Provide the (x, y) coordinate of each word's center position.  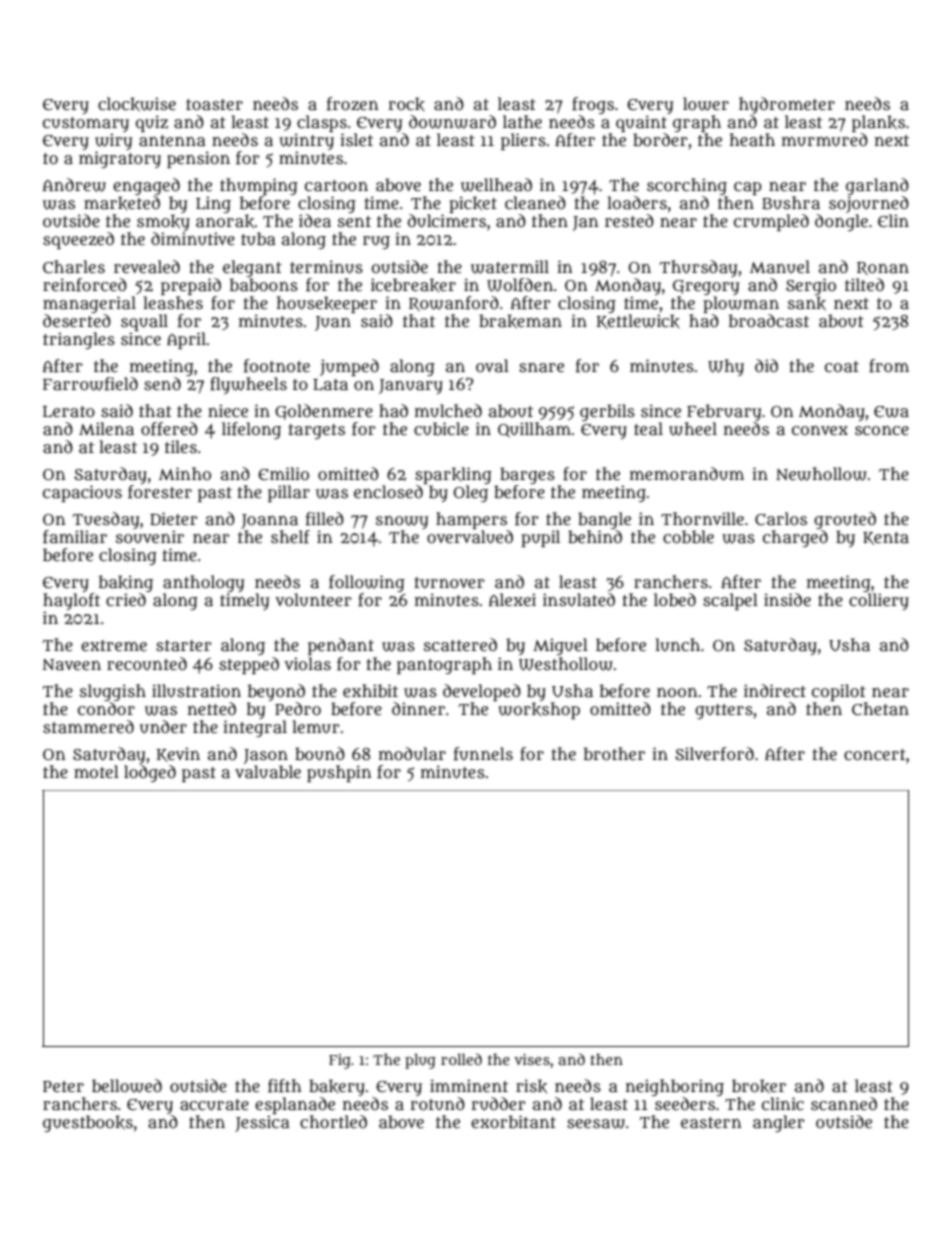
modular (412, 754)
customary (86, 124)
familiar (75, 537)
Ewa (891, 412)
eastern (711, 1122)
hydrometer (787, 105)
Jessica (262, 1123)
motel (96, 771)
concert (875, 754)
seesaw (596, 1124)
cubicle (441, 429)
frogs (593, 105)
